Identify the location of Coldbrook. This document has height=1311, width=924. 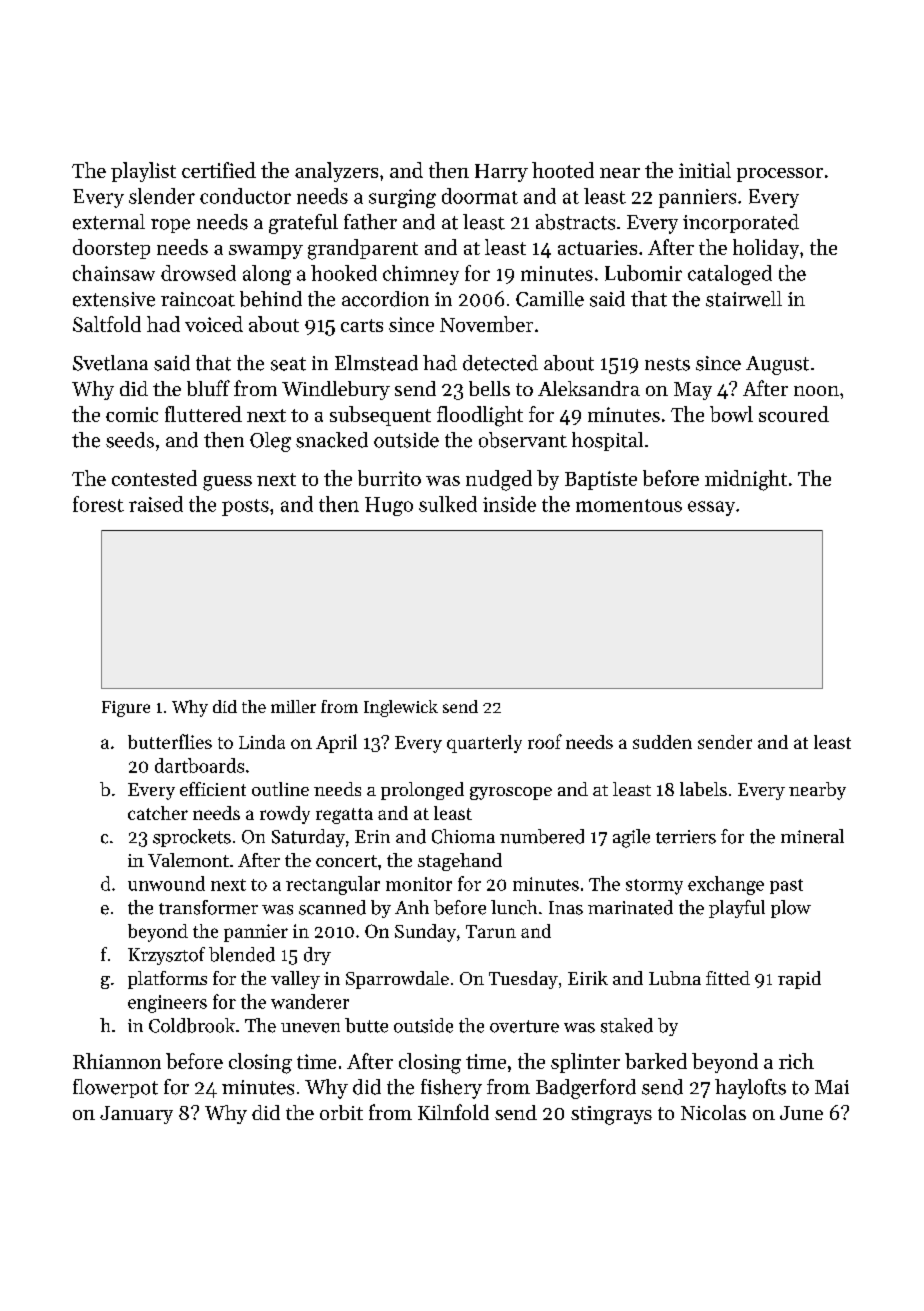
(192, 1025).
